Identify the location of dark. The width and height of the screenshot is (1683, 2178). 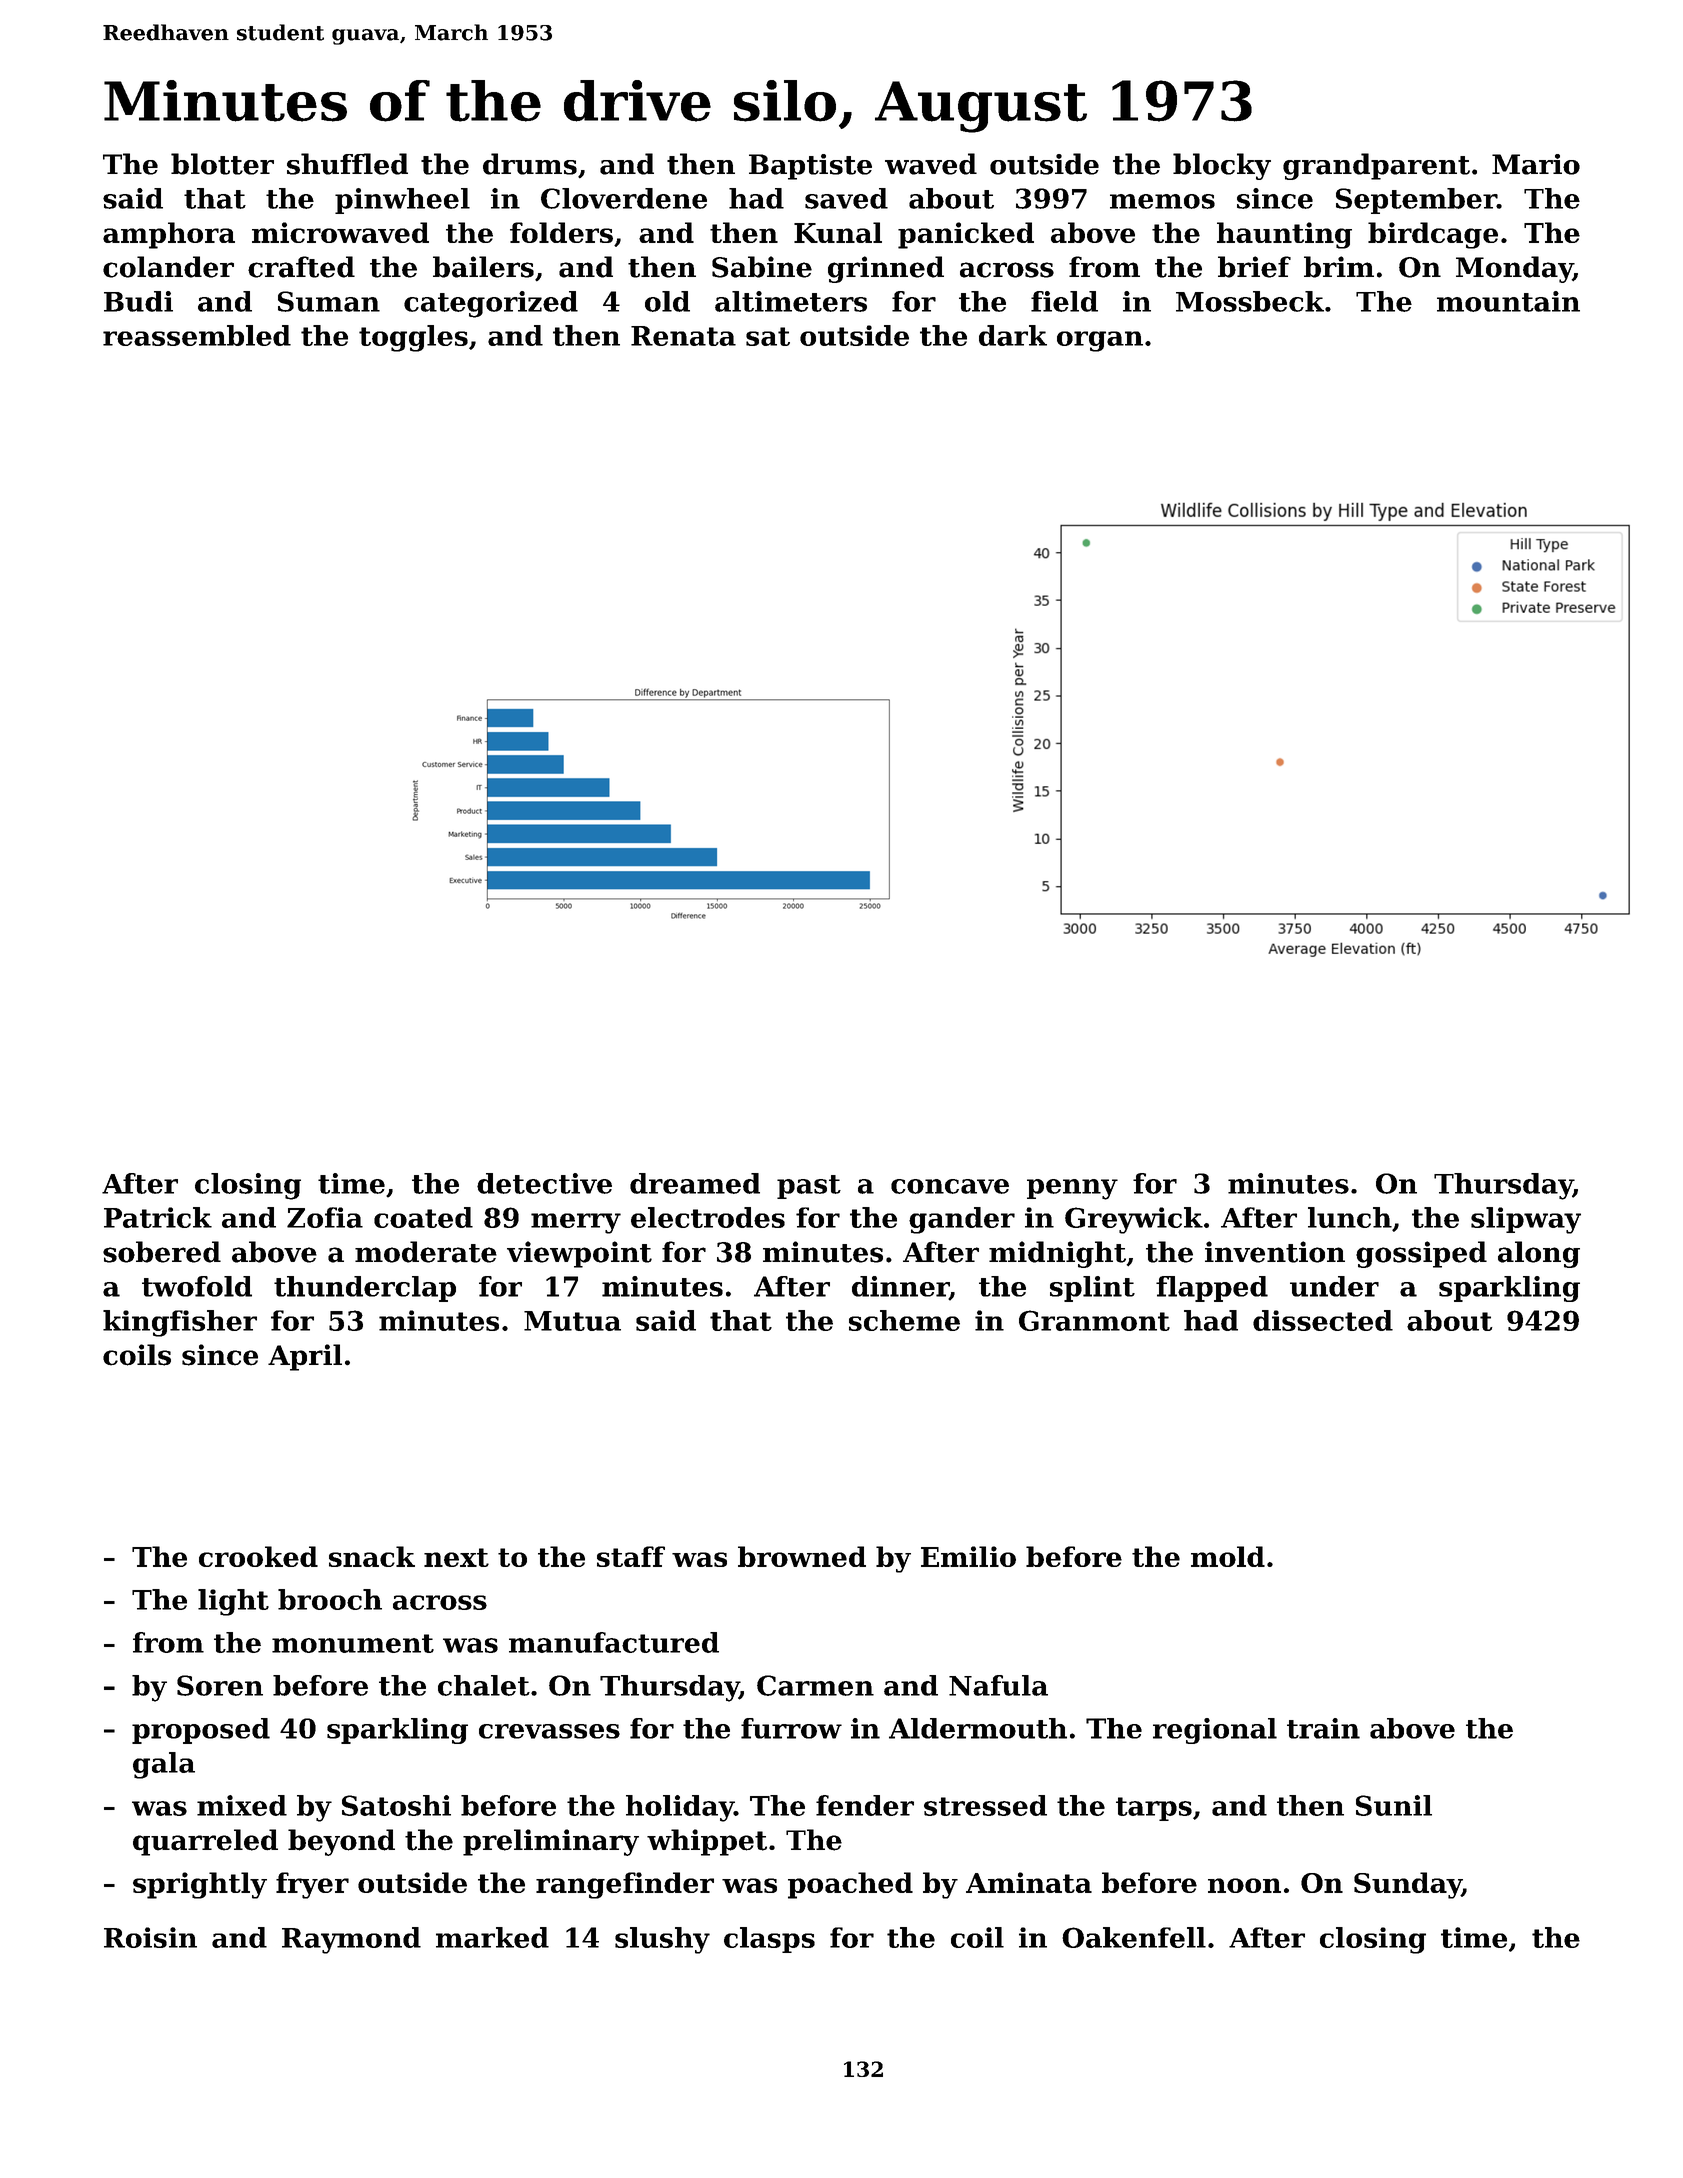
(1013, 335).
